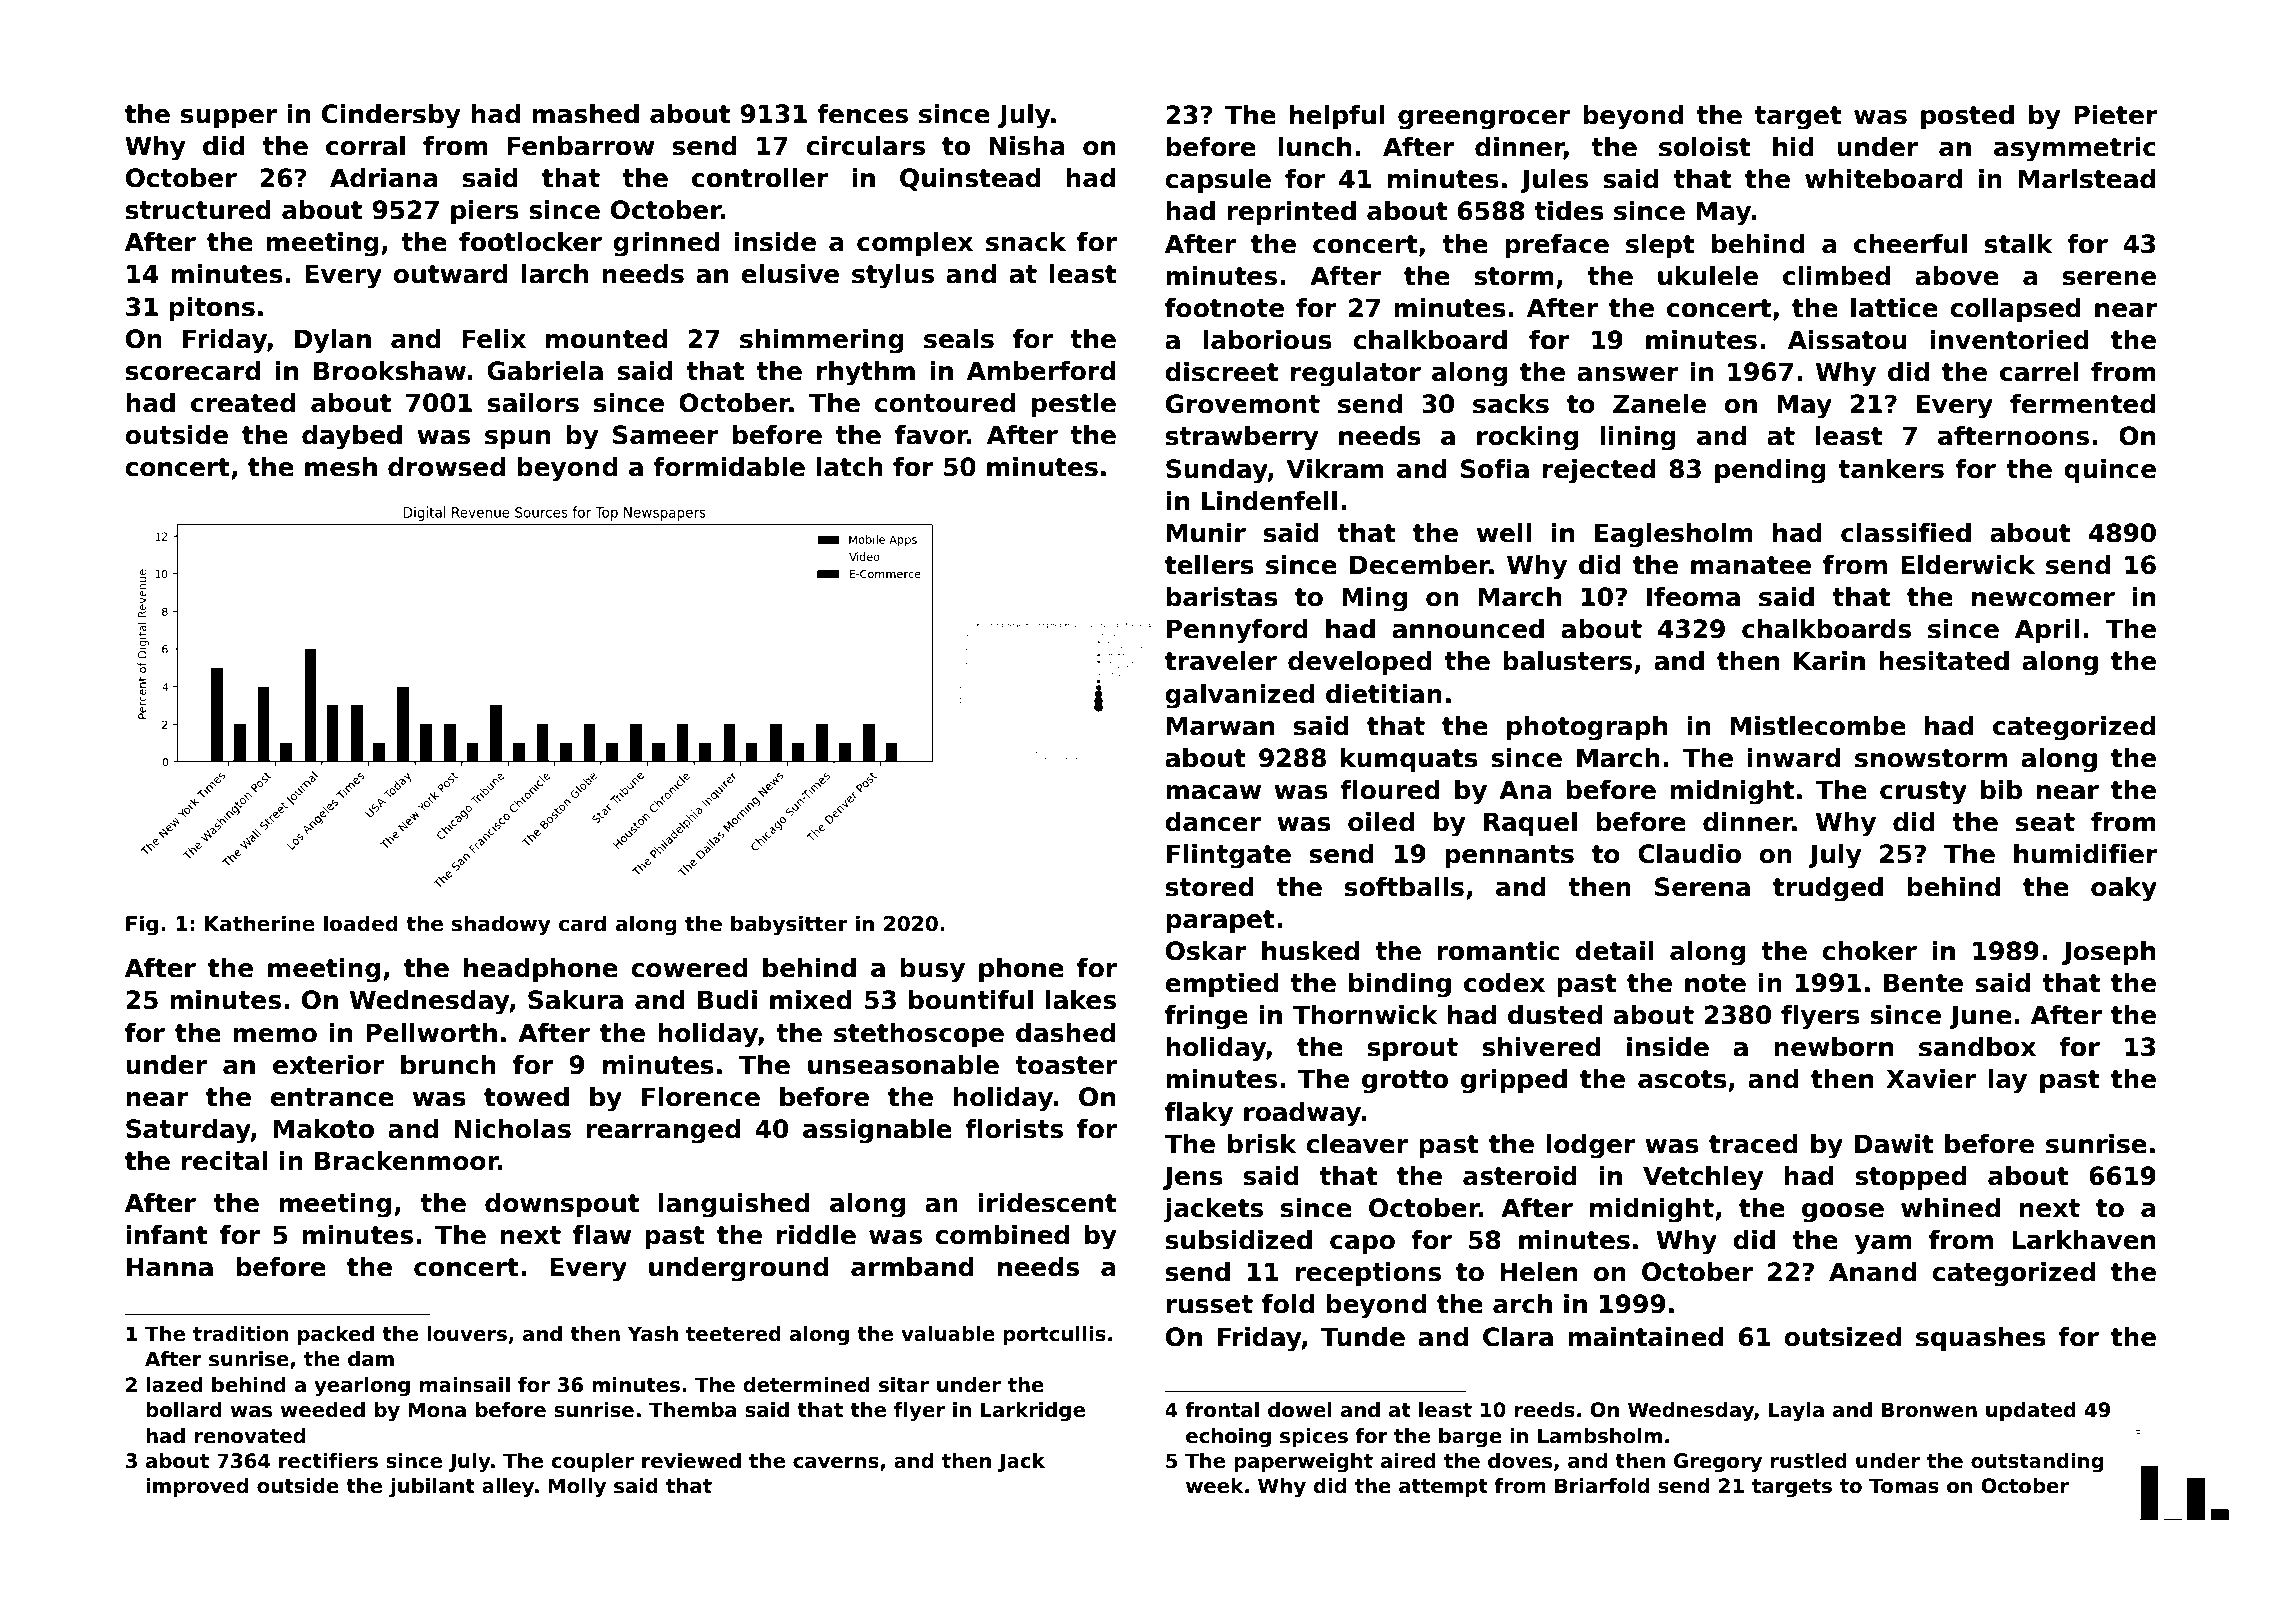 The image size is (2282, 1614). I want to click on Nicholas, so click(513, 1129).
